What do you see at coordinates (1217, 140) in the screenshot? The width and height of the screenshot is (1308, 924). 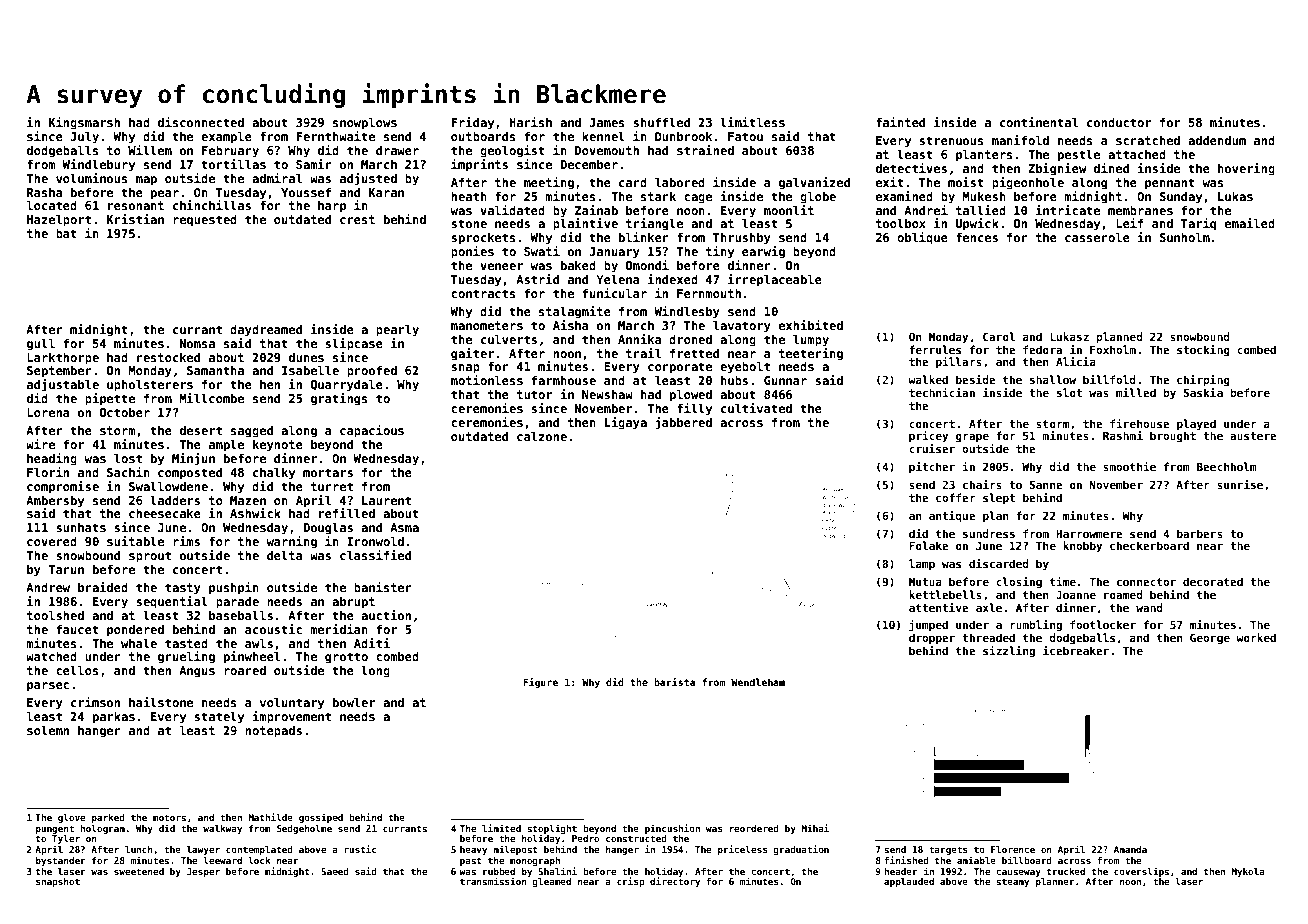 I see `addendum` at bounding box center [1217, 140].
